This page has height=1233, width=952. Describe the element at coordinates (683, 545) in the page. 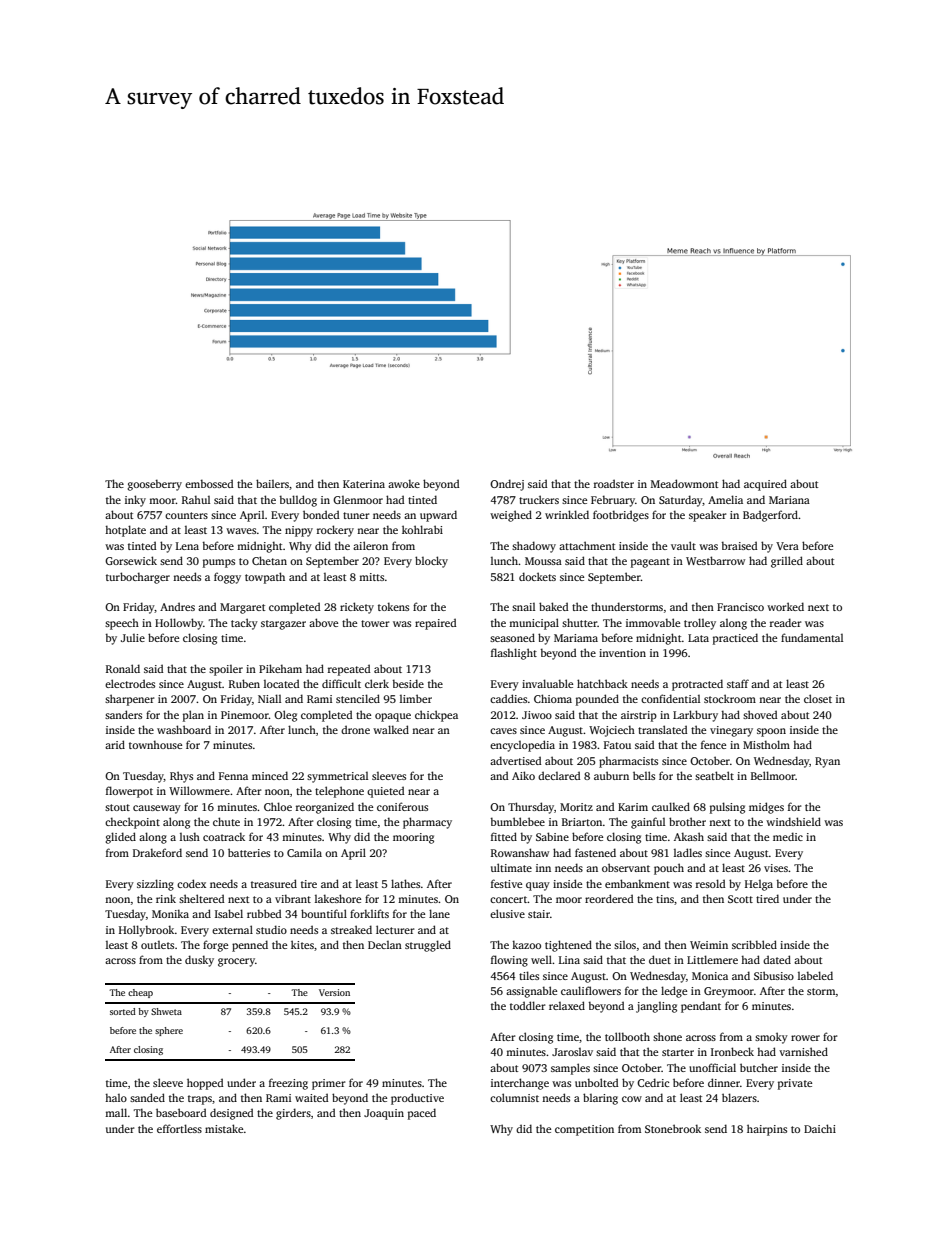

I see `vault` at that location.
